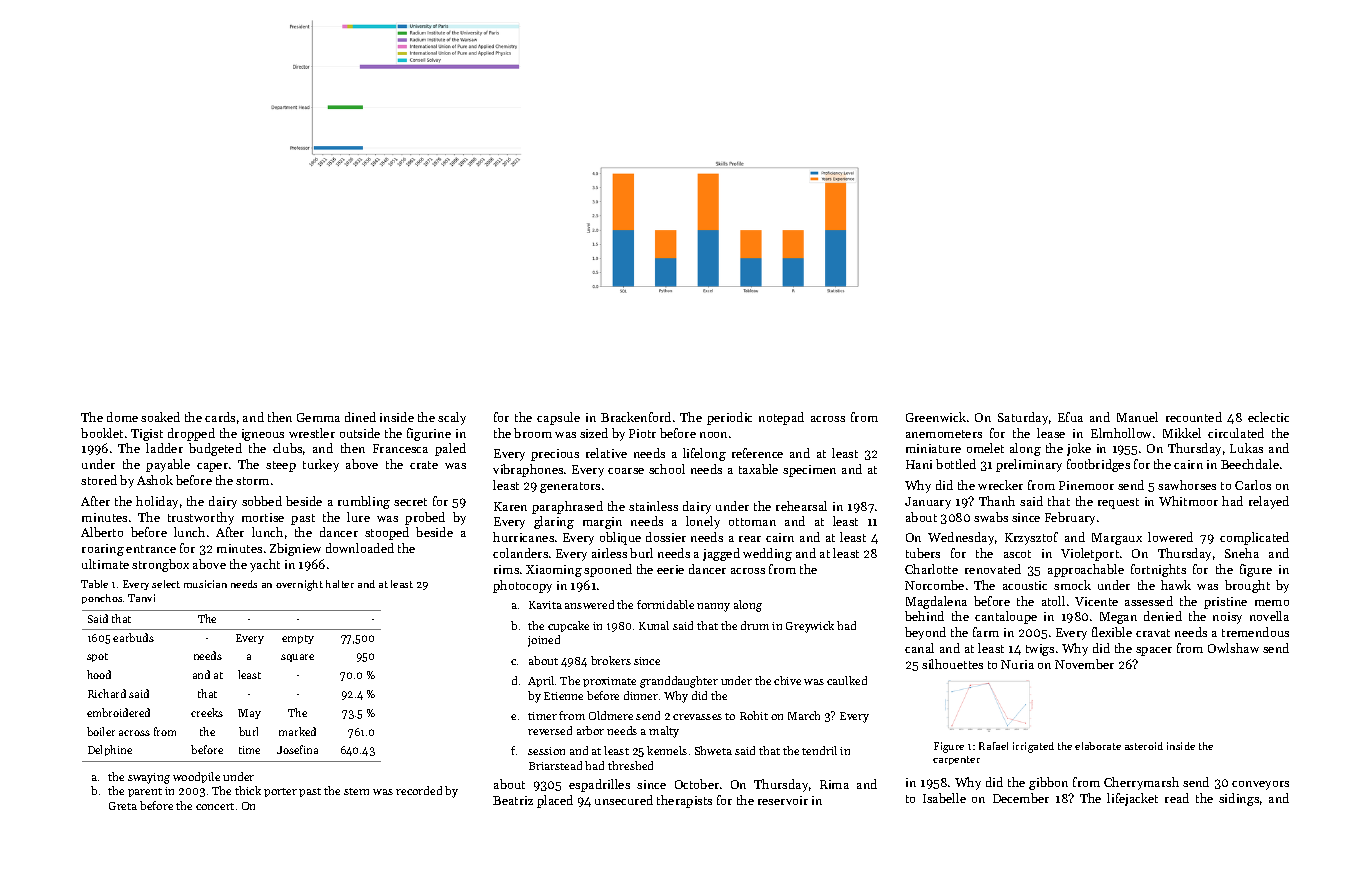 The image size is (1372, 887). I want to click on asteroid, so click(1144, 746).
